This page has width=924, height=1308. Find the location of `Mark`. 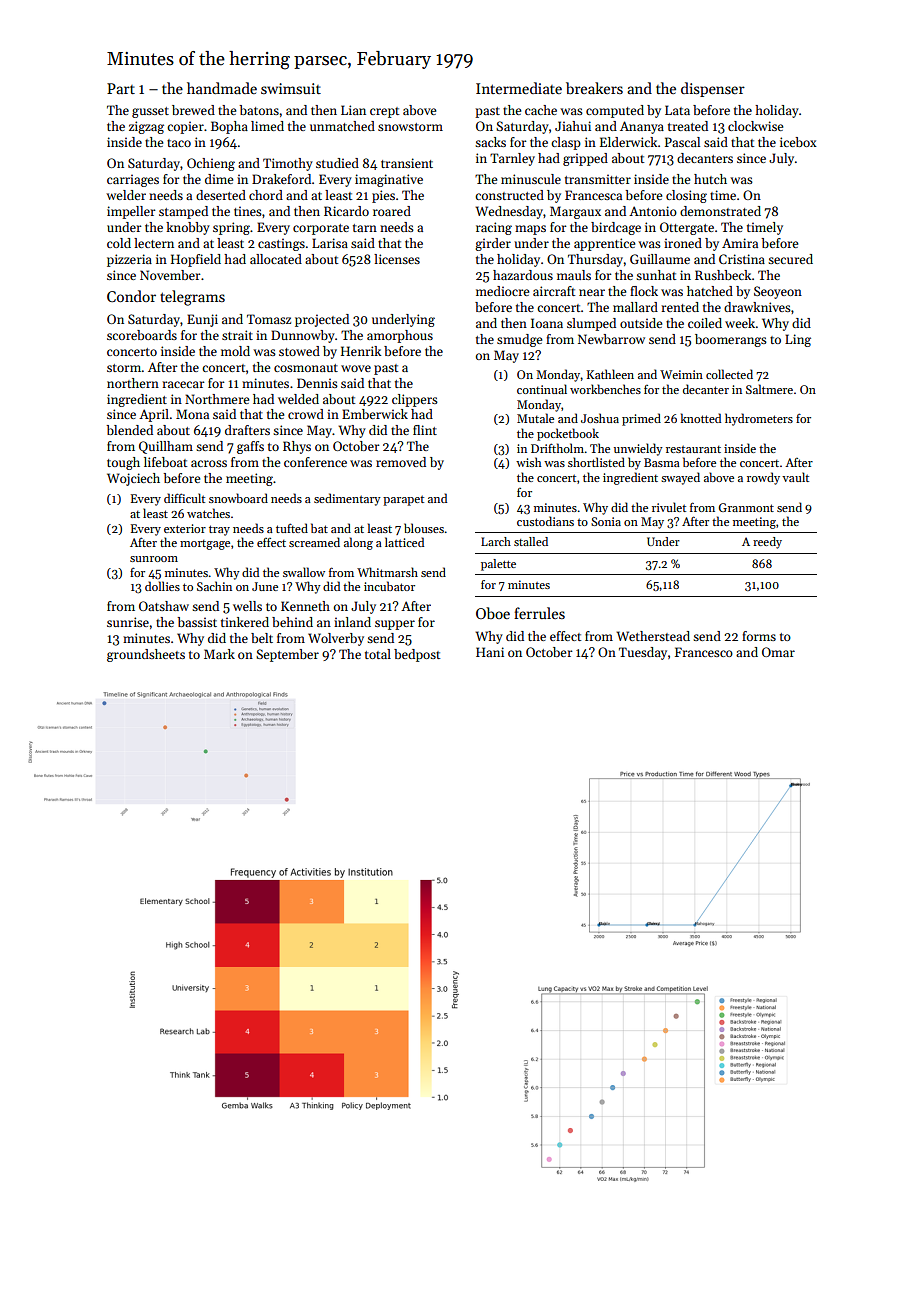

Mark is located at coordinates (219, 654).
